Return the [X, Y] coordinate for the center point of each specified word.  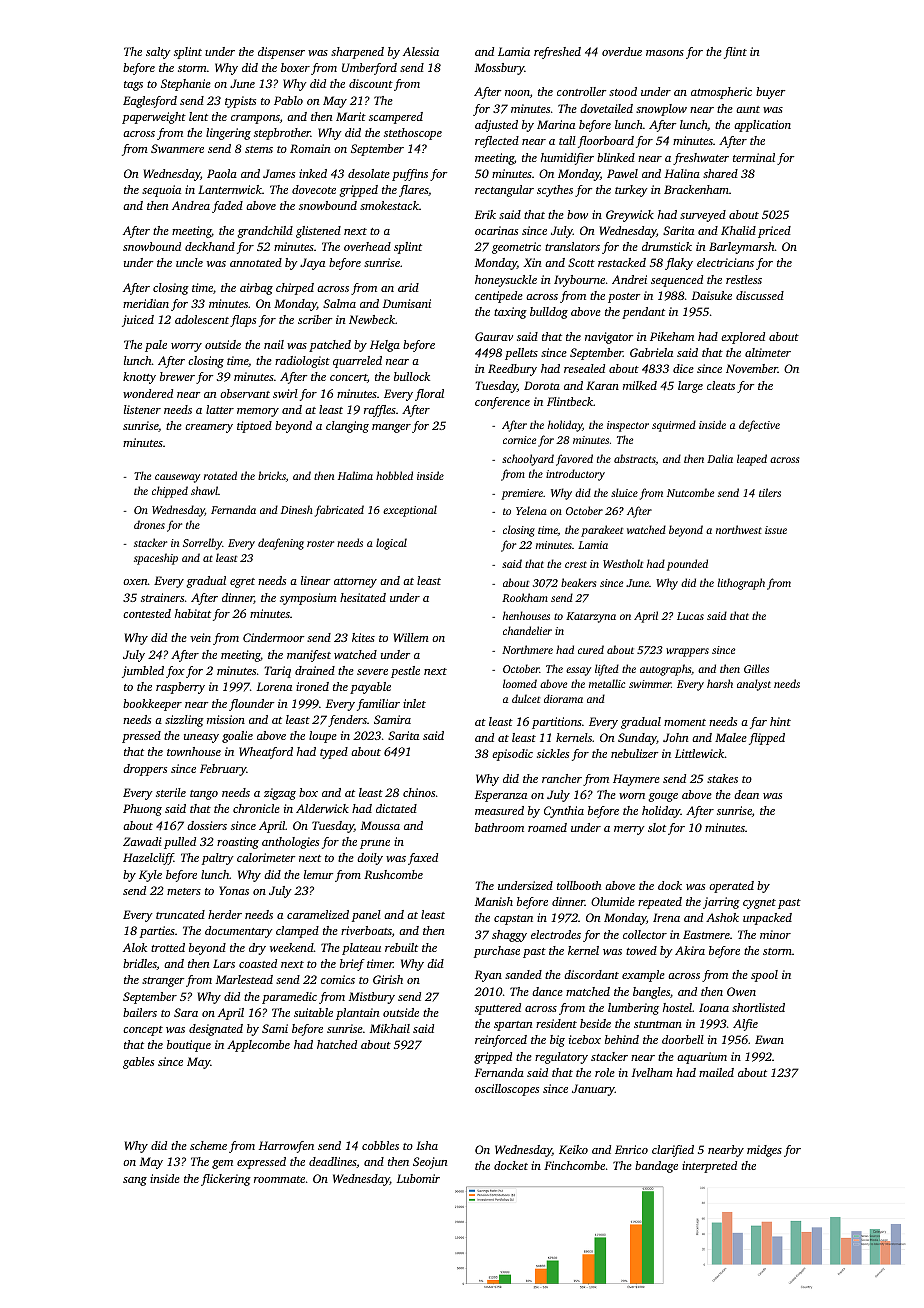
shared [720, 173]
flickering [226, 1180]
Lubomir [418, 1178]
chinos [419, 792]
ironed [312, 686]
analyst [754, 685]
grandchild [265, 232]
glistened [318, 232]
